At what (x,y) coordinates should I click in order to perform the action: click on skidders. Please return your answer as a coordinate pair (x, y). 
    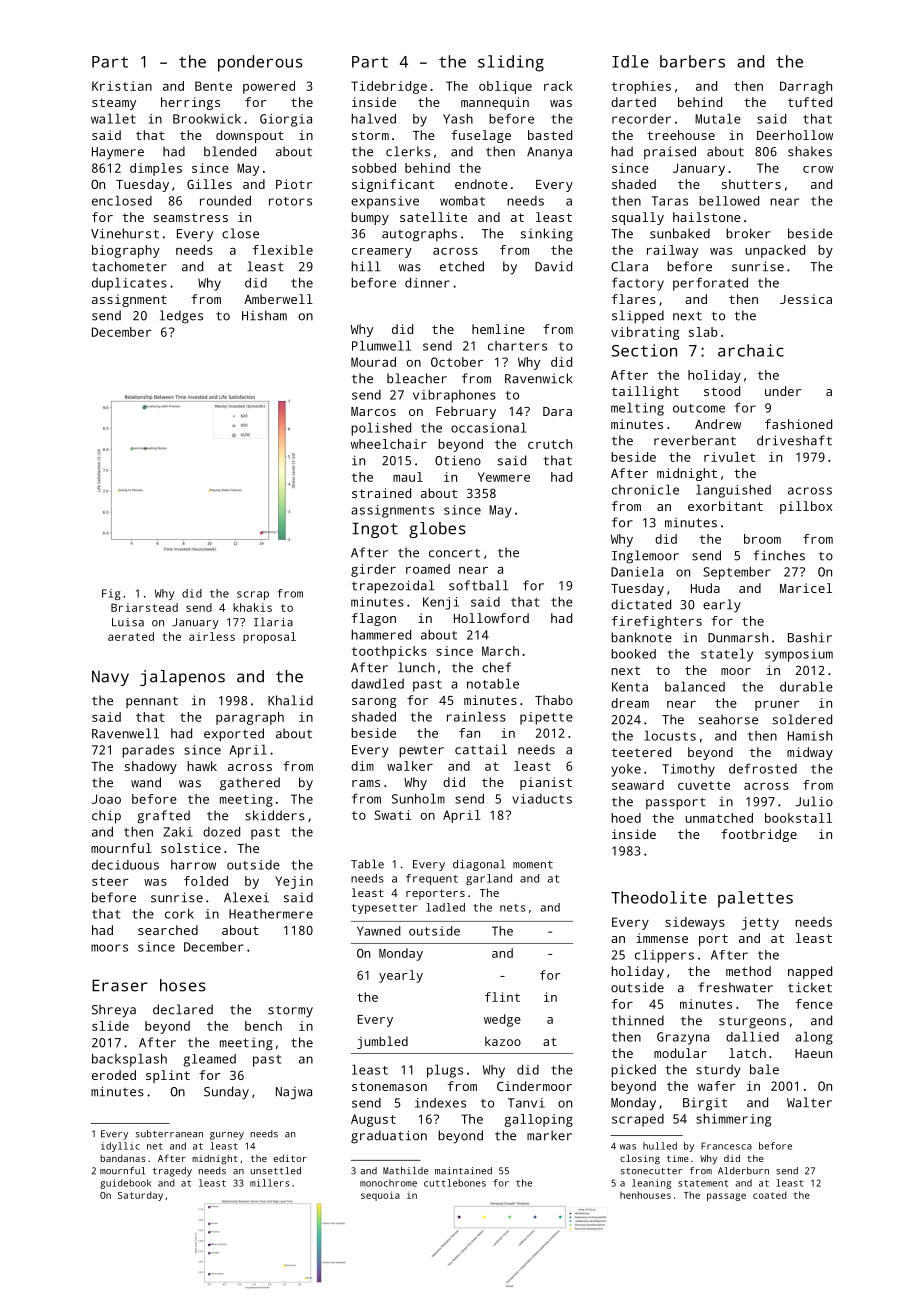
    Looking at the image, I should click on (275, 815).
